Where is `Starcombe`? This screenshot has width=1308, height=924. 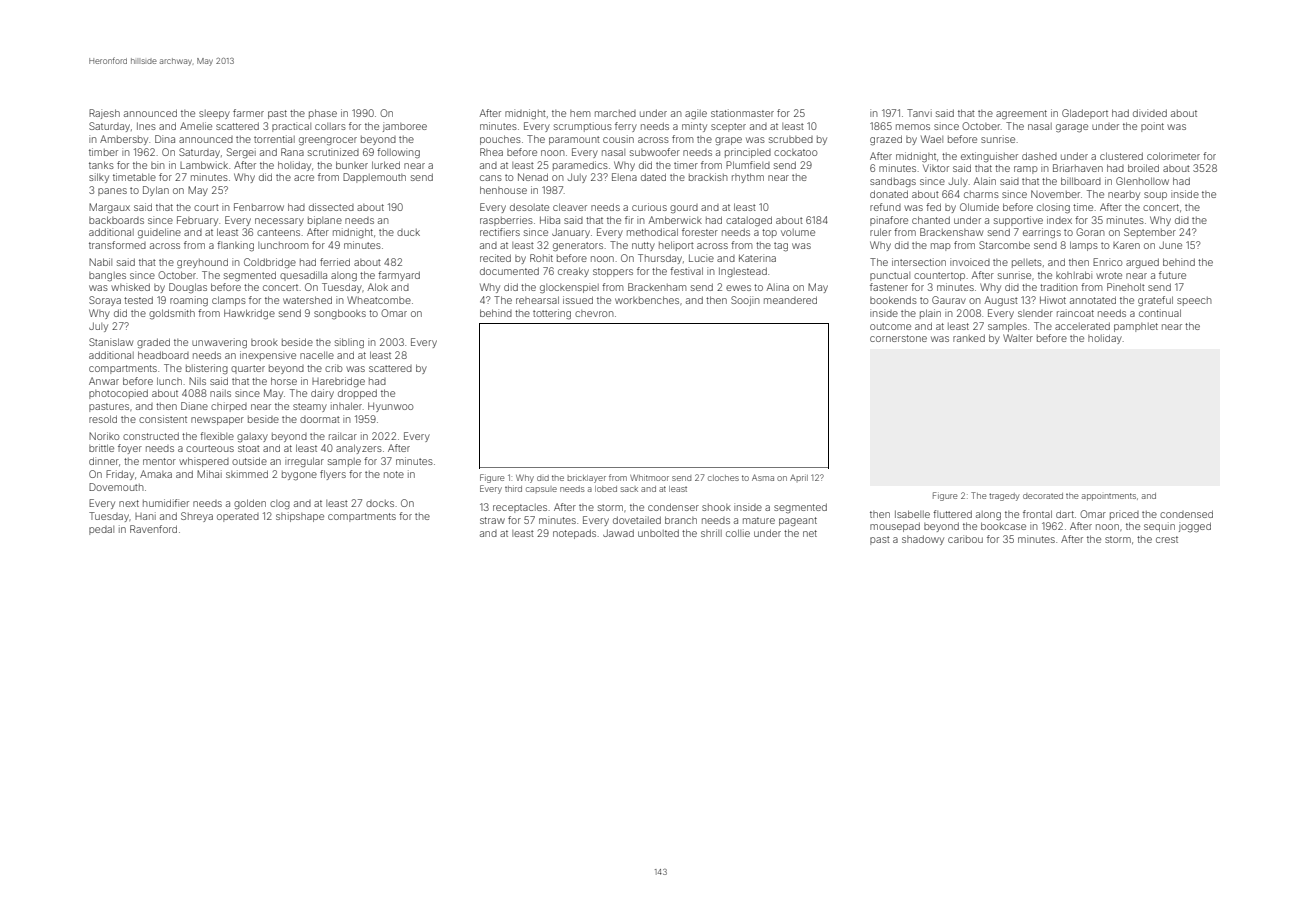
Starcombe is located at coordinates (1004, 245).
